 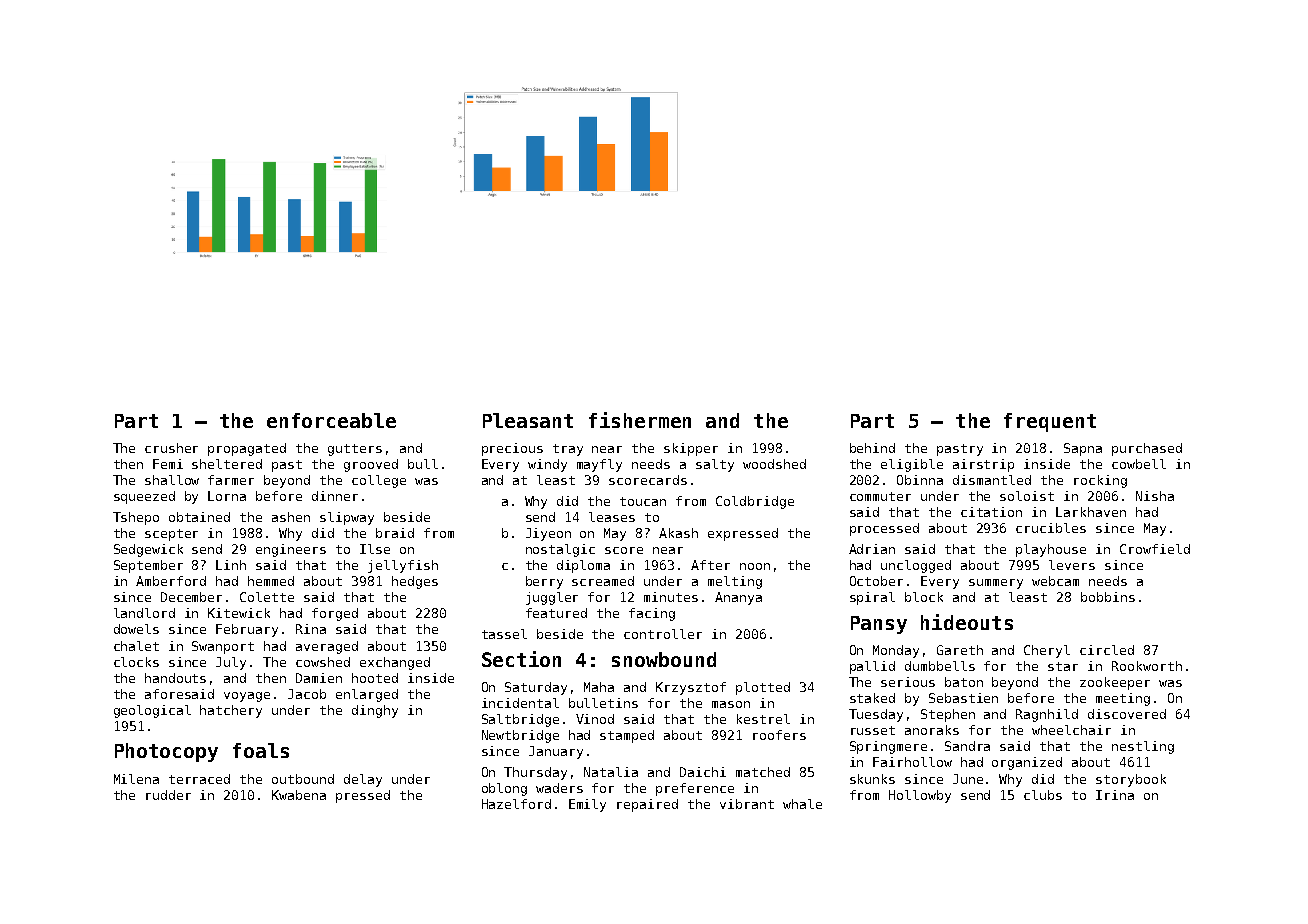 I want to click on enforceable, so click(x=331, y=420).
